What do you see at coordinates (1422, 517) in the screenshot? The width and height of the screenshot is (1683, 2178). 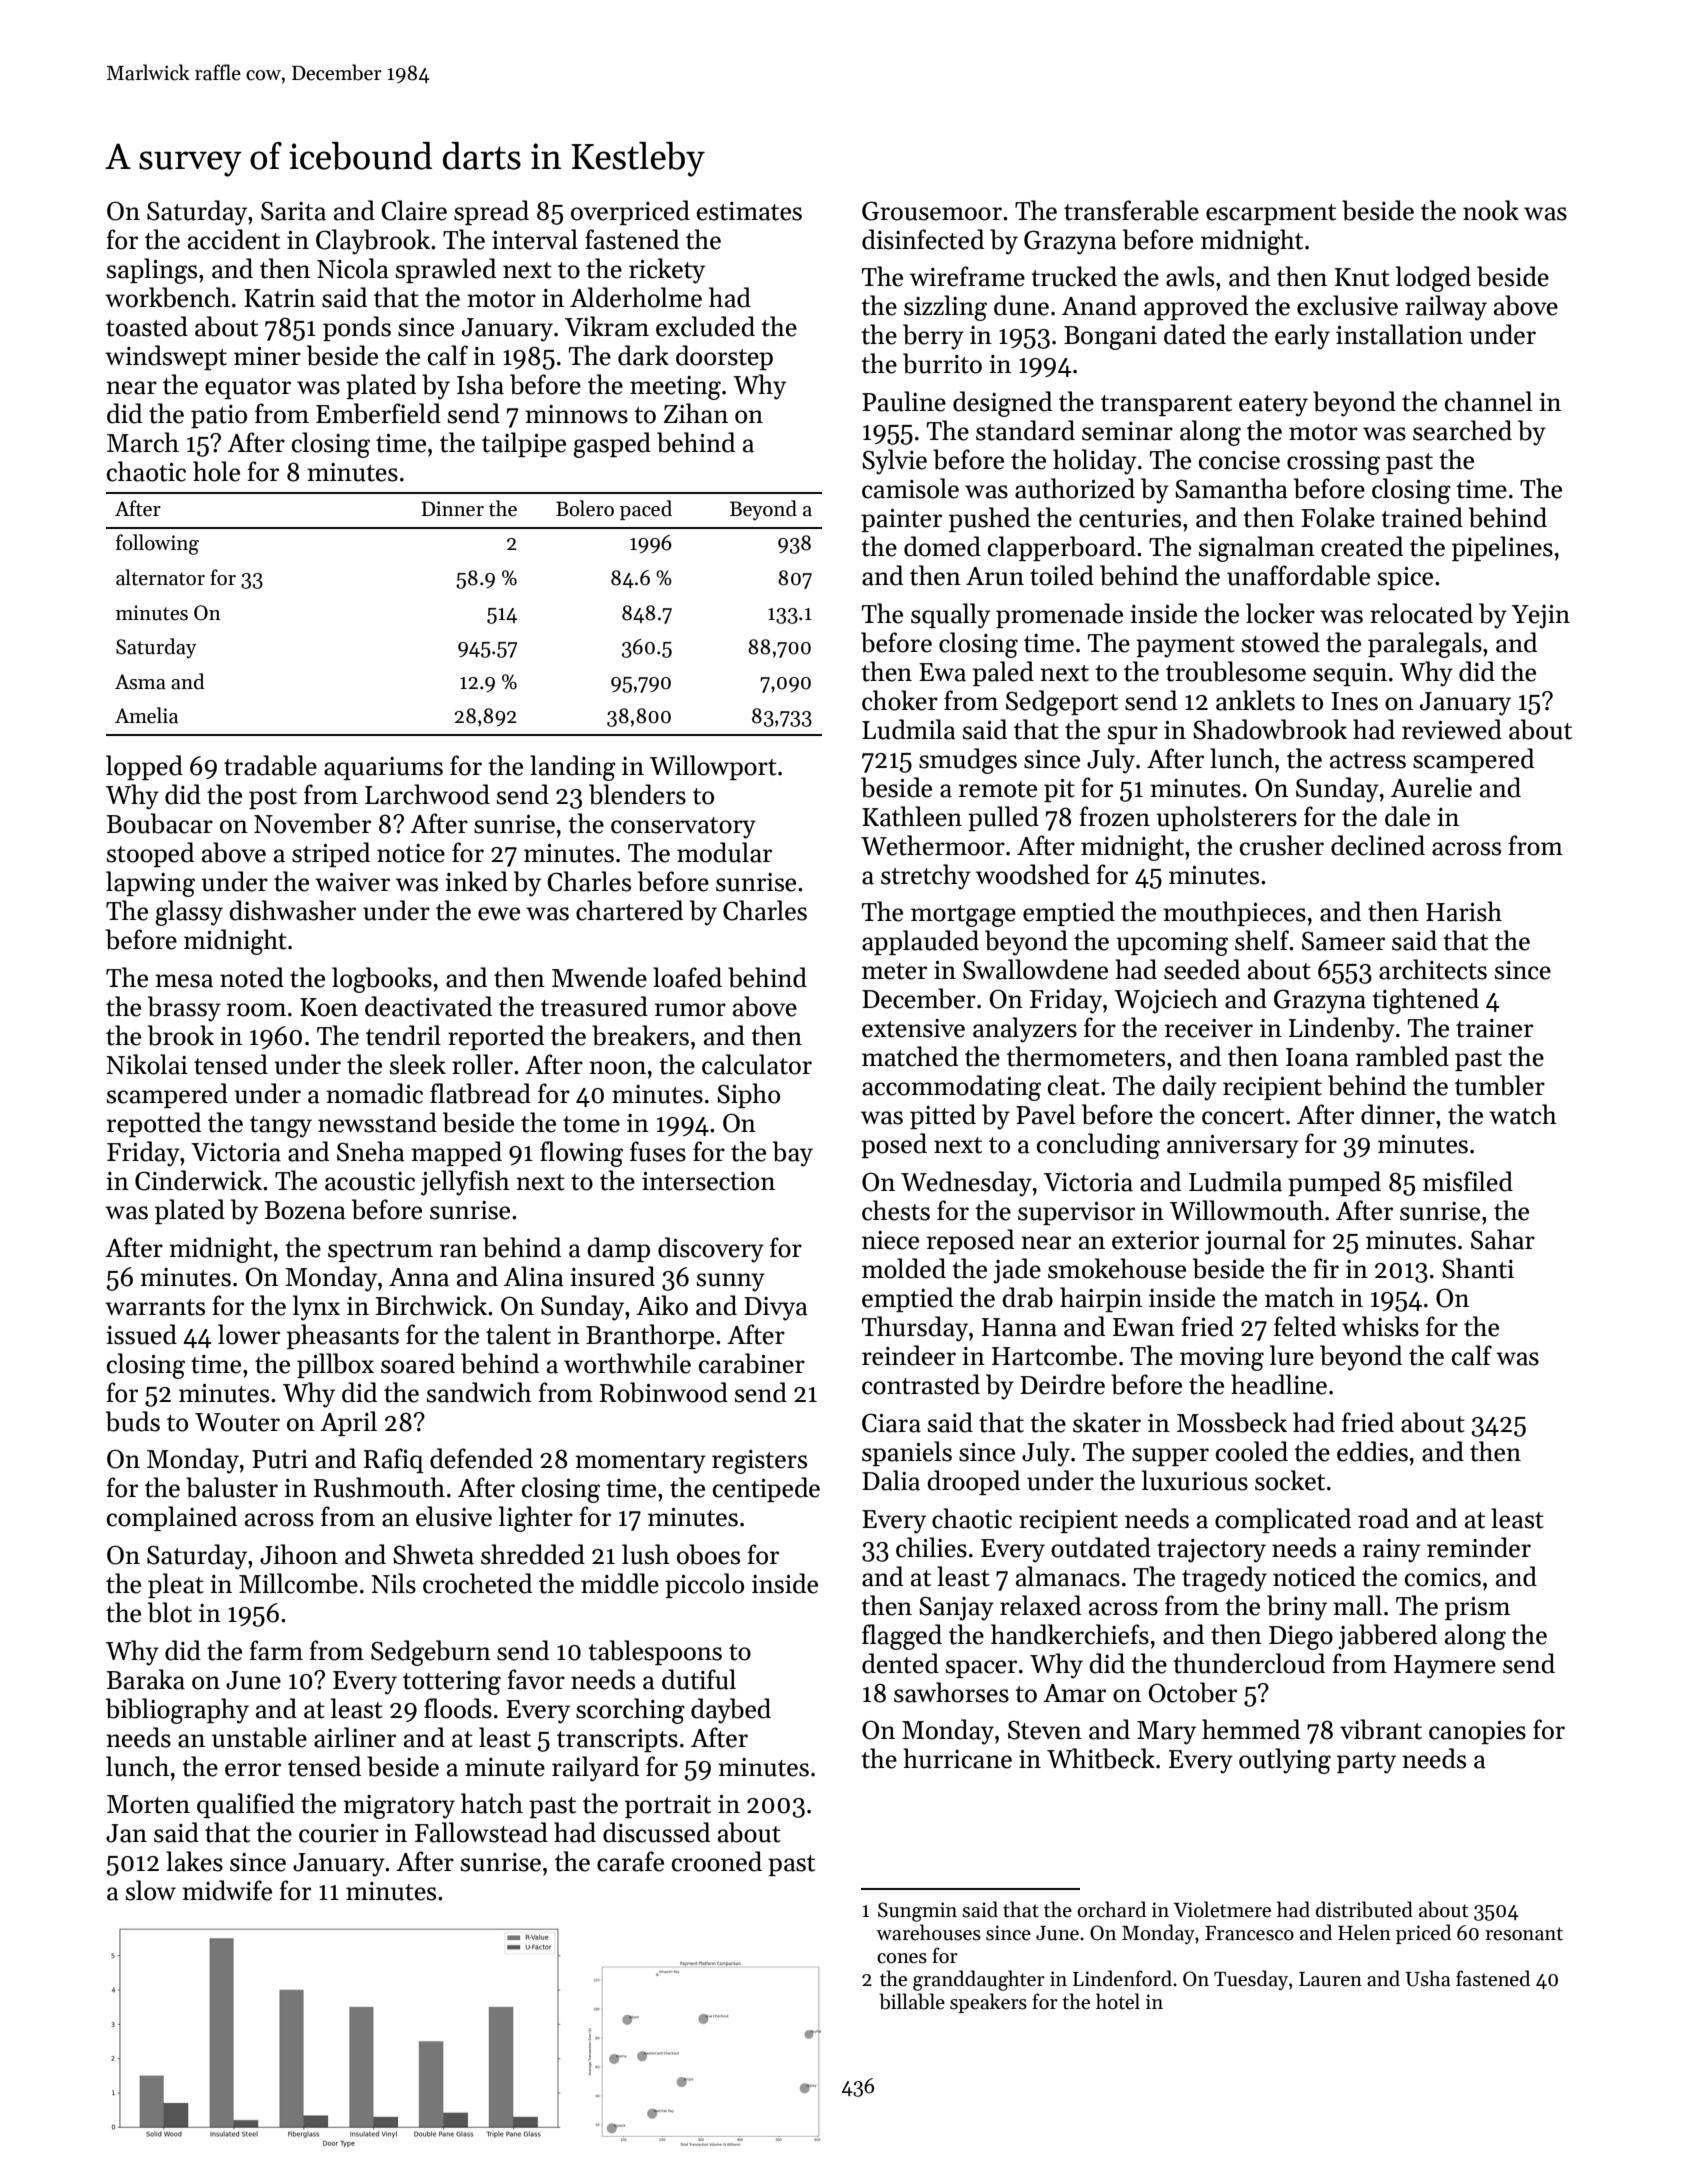 I see `trained` at bounding box center [1422, 517].
